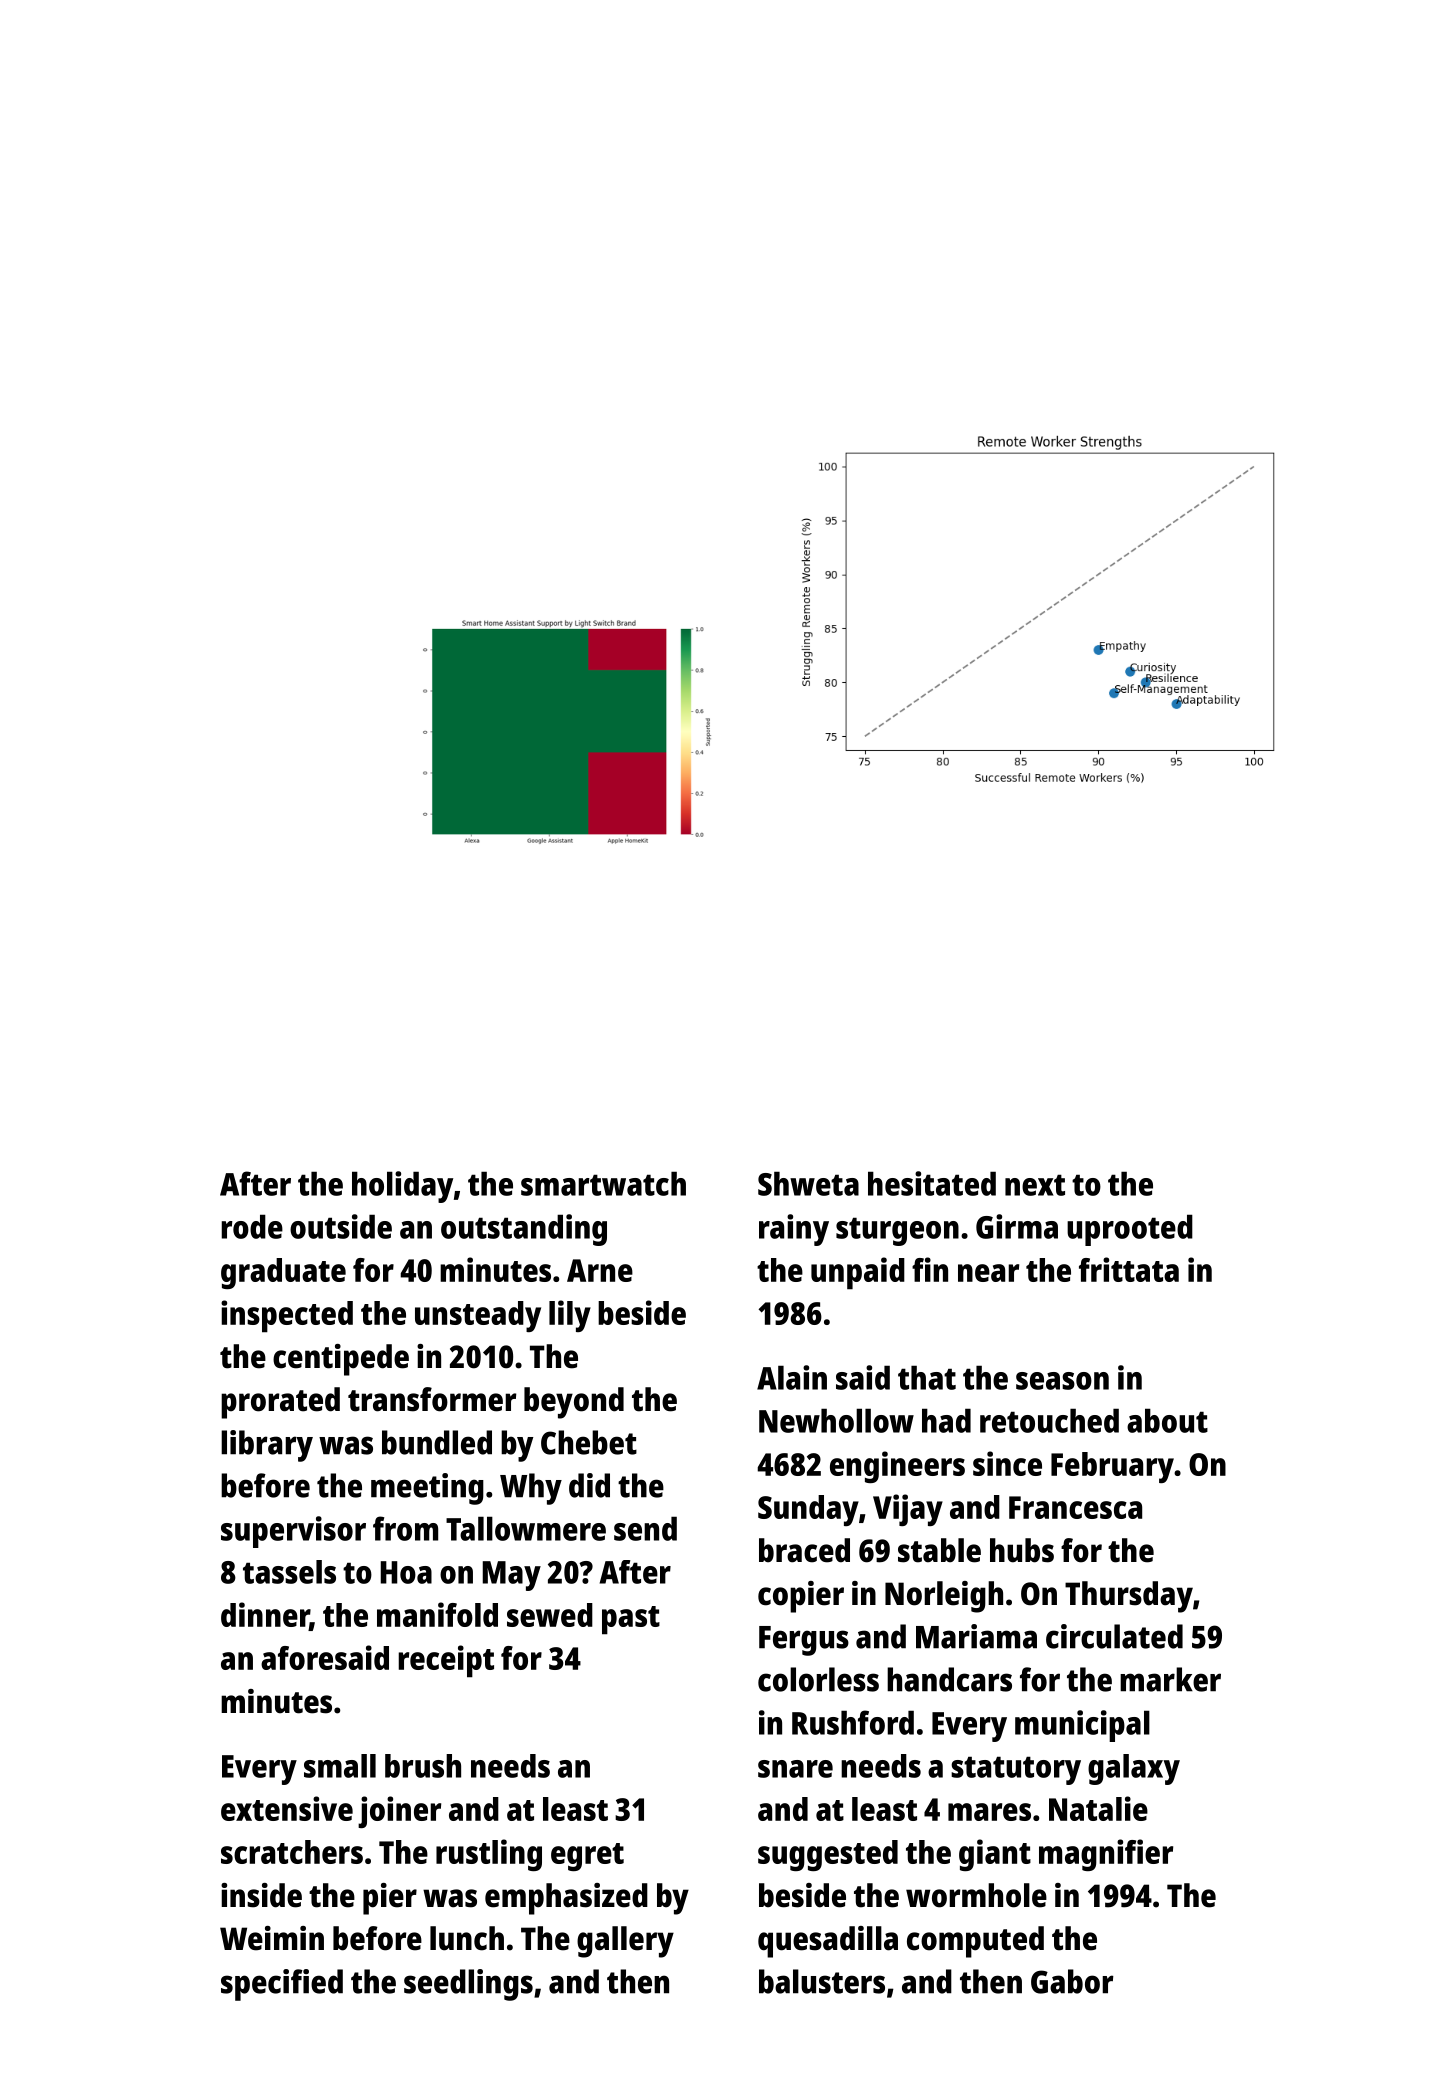 This screenshot has width=1450, height=2100. I want to click on dinner, so click(265, 1615).
